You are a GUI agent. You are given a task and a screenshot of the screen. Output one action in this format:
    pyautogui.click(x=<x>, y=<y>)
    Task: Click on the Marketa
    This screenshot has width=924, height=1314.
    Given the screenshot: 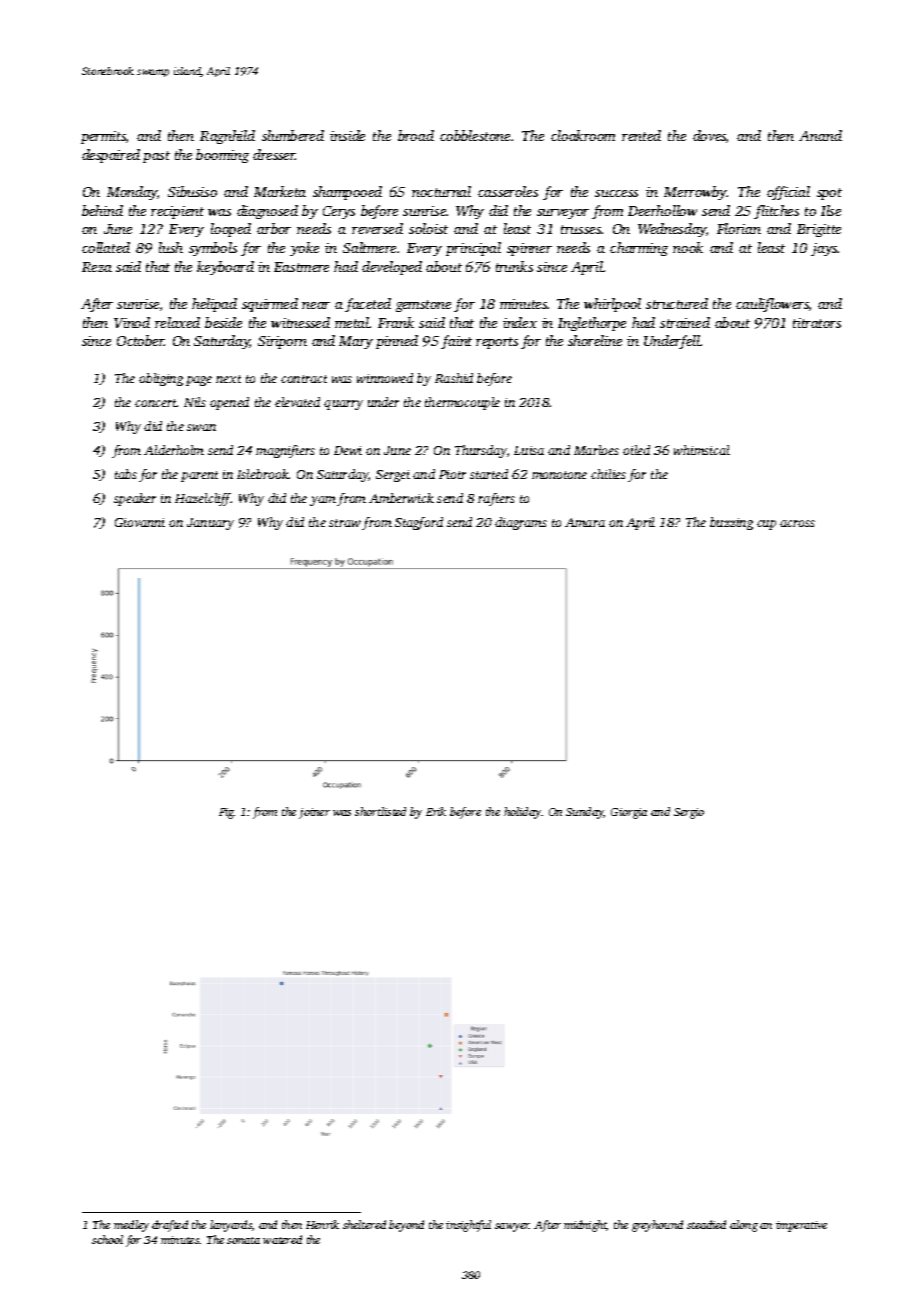 What is the action you would take?
    pyautogui.click(x=280, y=191)
